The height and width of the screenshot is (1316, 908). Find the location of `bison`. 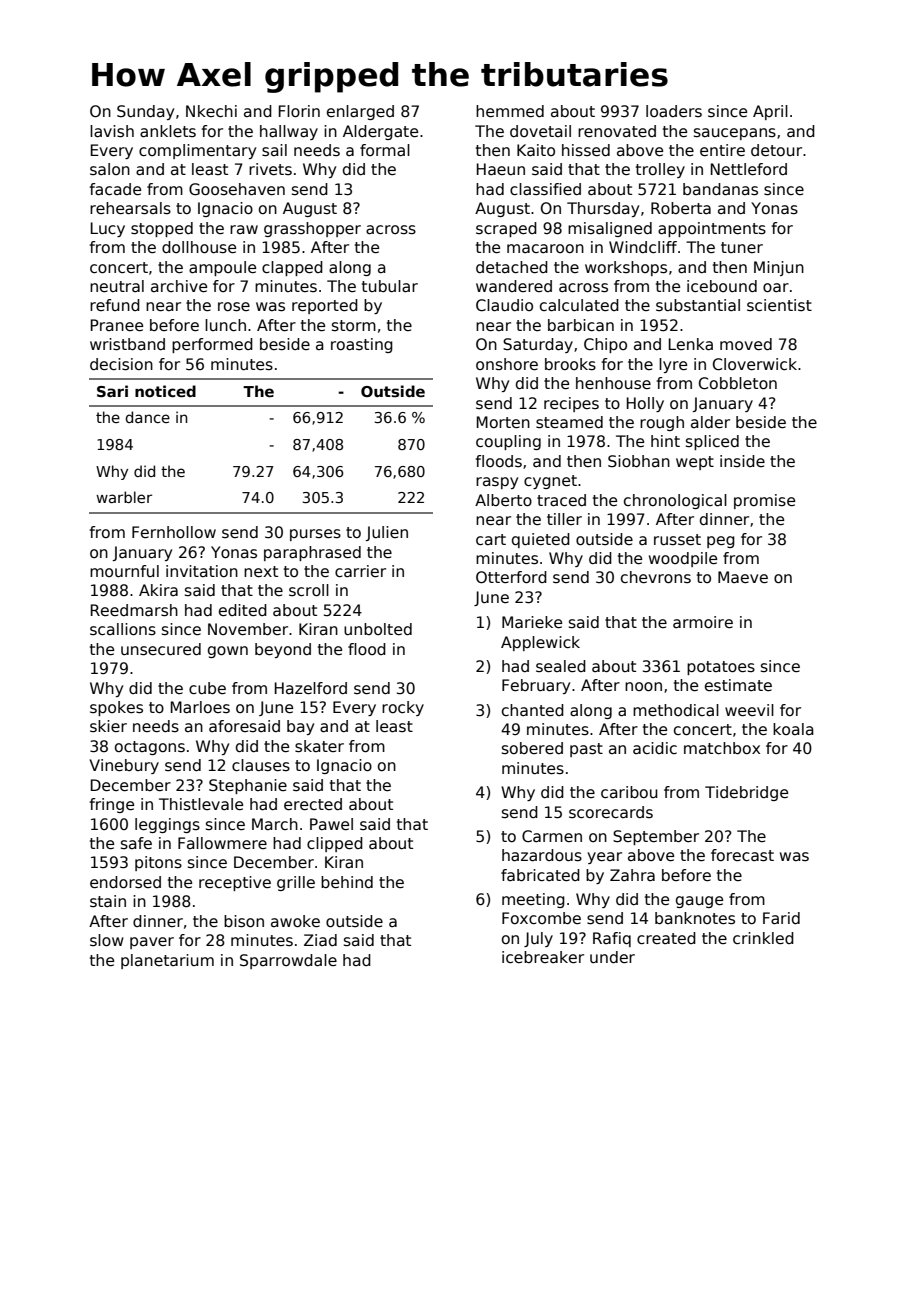

bison is located at coordinates (244, 921).
